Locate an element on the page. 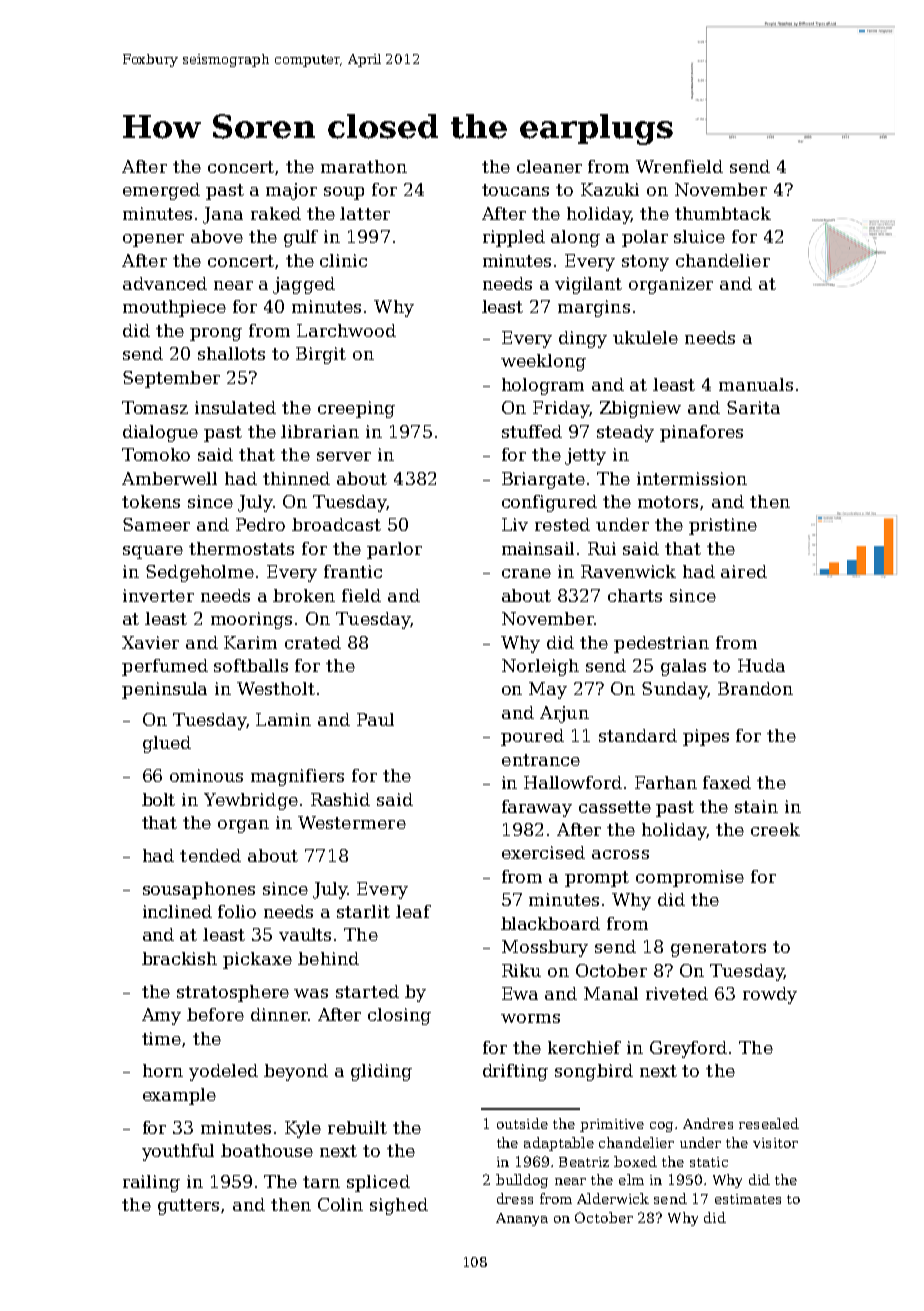 The height and width of the document is (1311, 924). bolt is located at coordinates (158, 799).
